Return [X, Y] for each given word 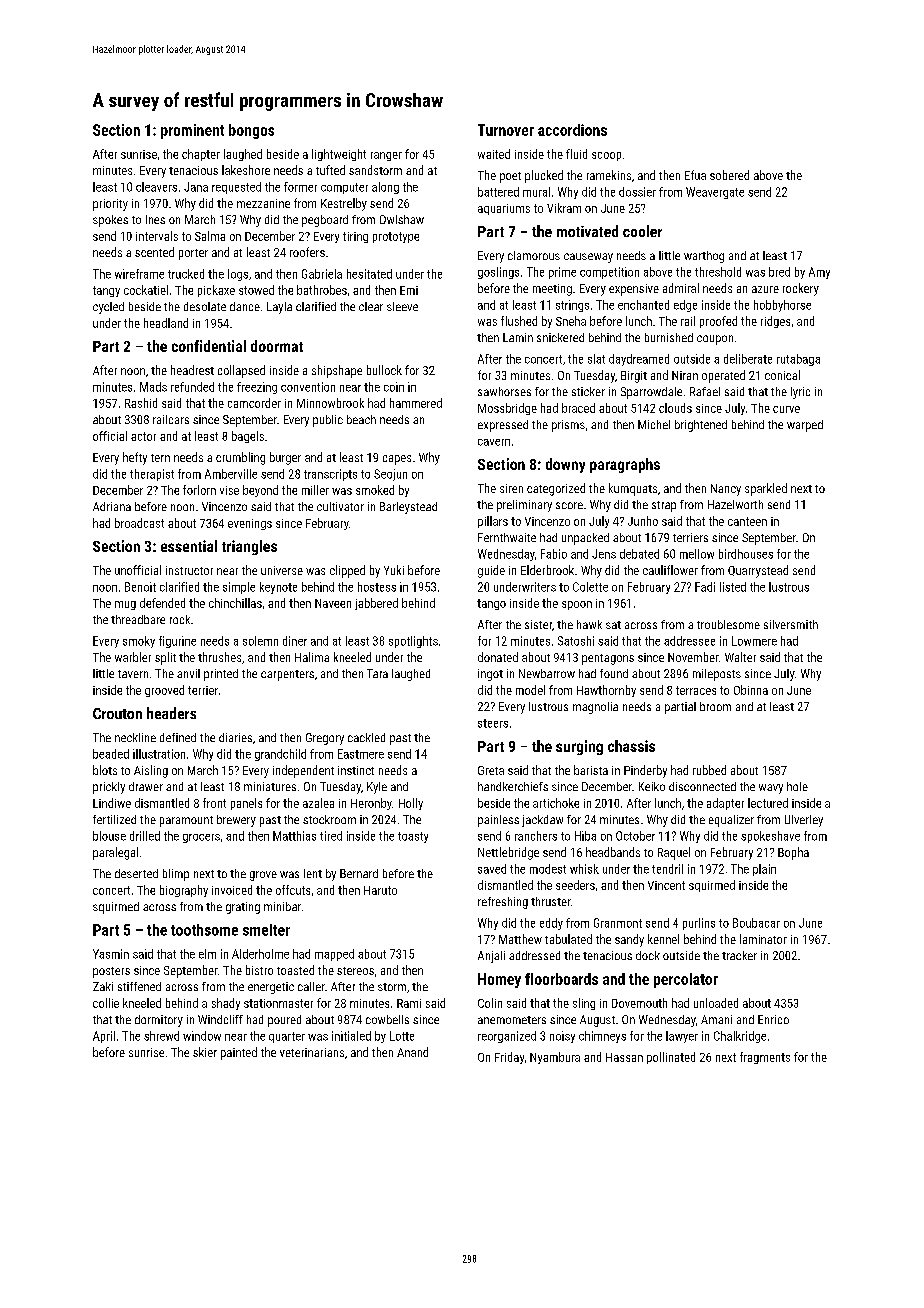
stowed [256, 290]
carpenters [287, 675]
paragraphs [625, 465]
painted [239, 1053]
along [385, 188]
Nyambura [555, 1058]
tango [491, 604]
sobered [729, 175]
